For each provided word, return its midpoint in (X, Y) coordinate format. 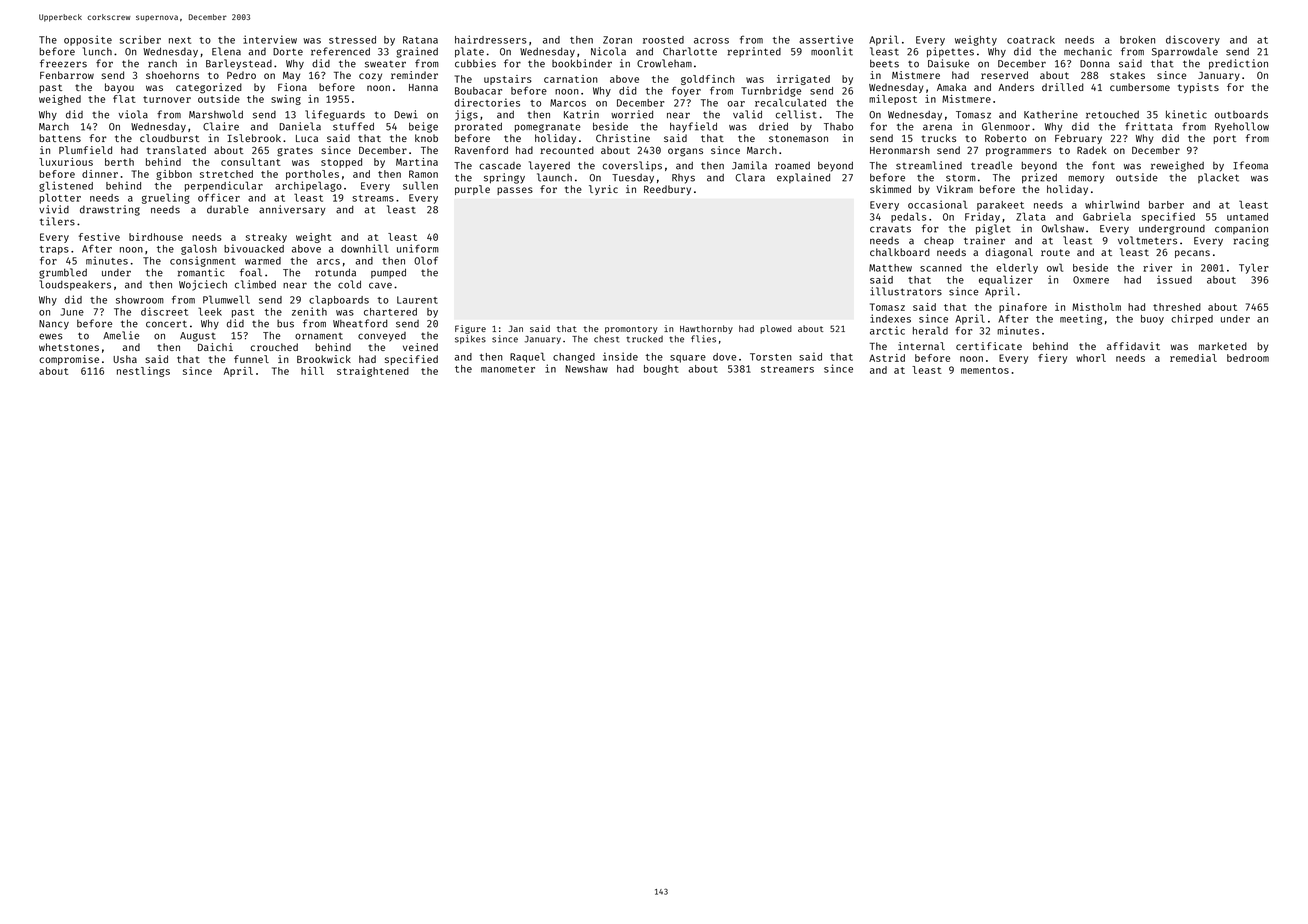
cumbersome (1140, 87)
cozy (370, 77)
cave (380, 285)
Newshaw (586, 369)
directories (487, 102)
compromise (69, 360)
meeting (1081, 319)
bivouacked (254, 248)
